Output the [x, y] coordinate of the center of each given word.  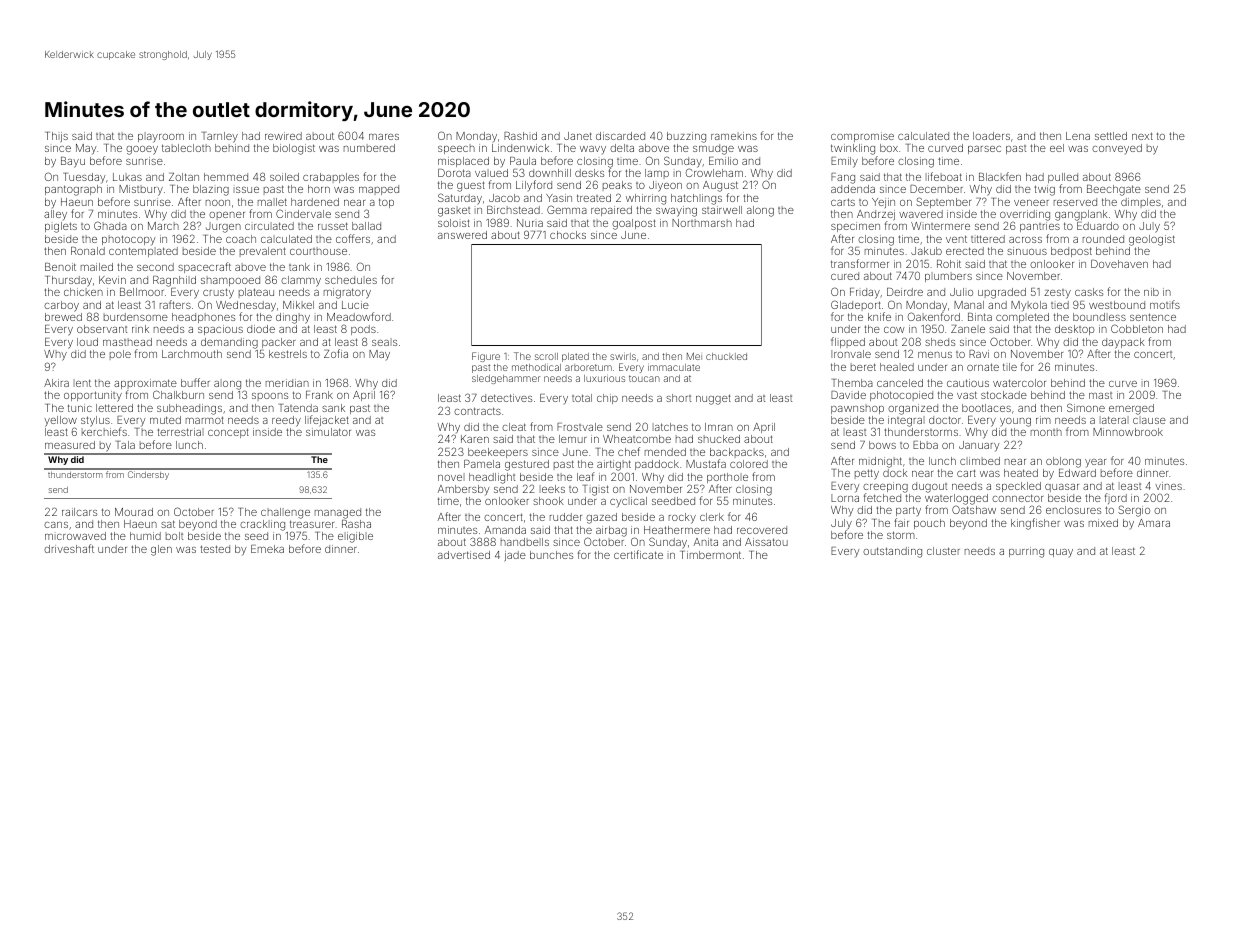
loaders [991, 136]
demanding [229, 343]
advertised [464, 555]
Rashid [520, 136]
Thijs [56, 137]
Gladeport [856, 305]
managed [338, 513]
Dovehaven [1119, 264]
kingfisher [1035, 524]
